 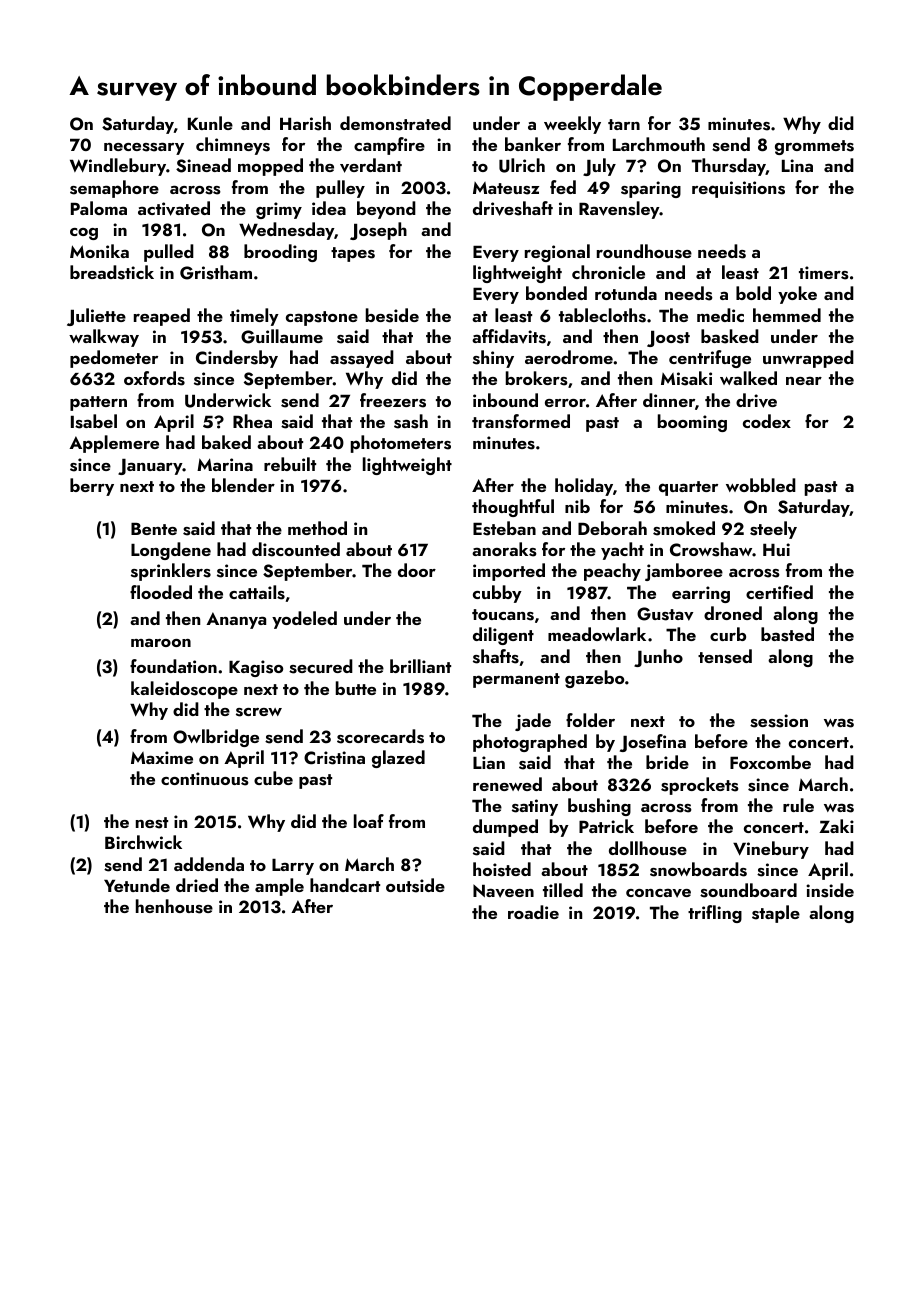 What do you see at coordinates (378, 231) in the image?
I see `Joseph` at bounding box center [378, 231].
